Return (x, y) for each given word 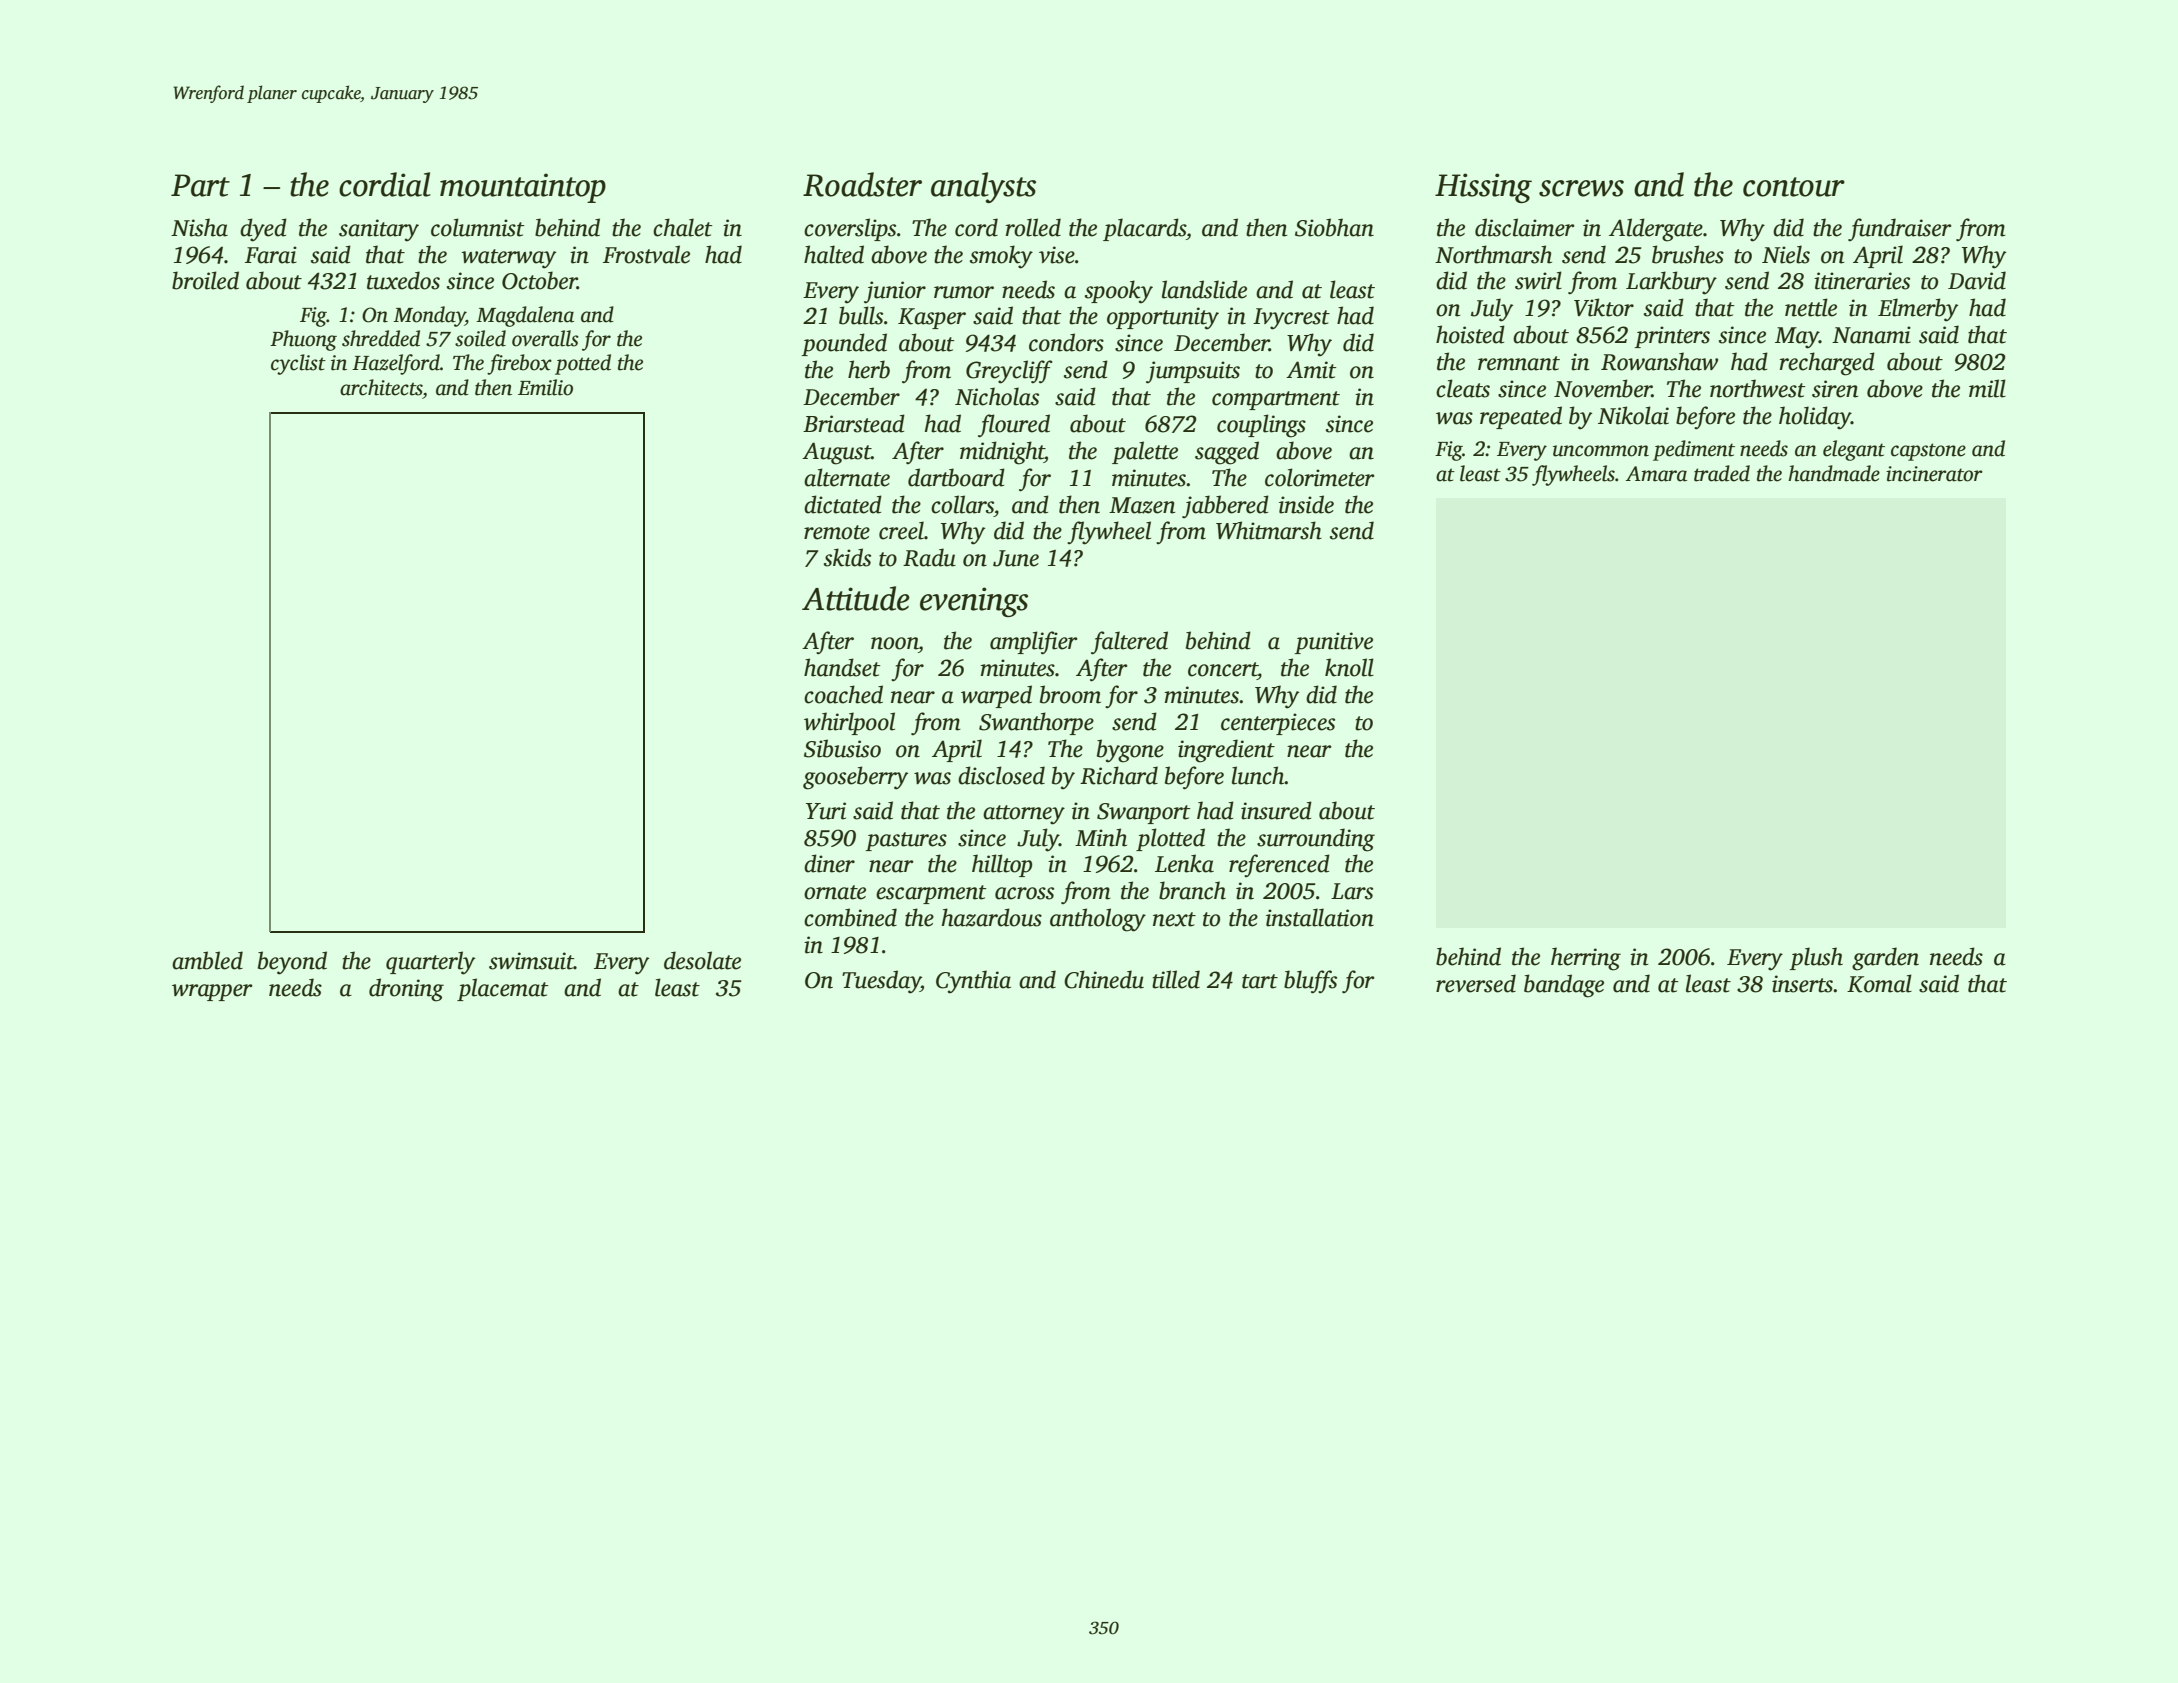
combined (850, 917)
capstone (1928, 452)
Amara (1656, 474)
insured (1276, 810)
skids (847, 557)
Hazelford (396, 364)
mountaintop (523, 188)
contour (1794, 187)
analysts (983, 187)
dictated (843, 504)
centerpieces (1278, 724)
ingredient (1226, 751)
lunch (1258, 775)
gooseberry (855, 778)
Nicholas (997, 396)
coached (843, 694)
